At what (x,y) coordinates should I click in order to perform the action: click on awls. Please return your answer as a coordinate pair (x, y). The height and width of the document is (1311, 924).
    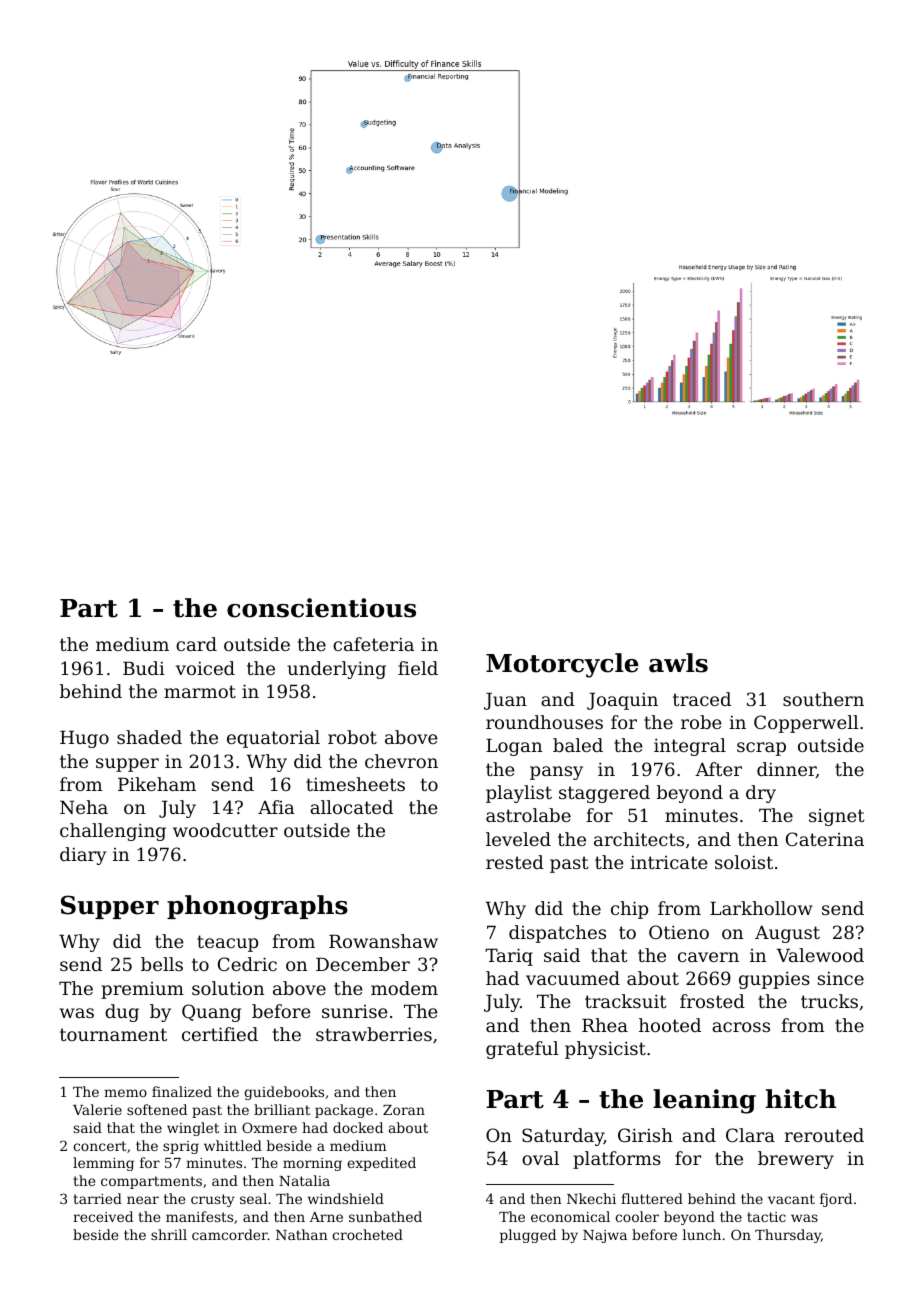
    Looking at the image, I should click on (678, 663).
